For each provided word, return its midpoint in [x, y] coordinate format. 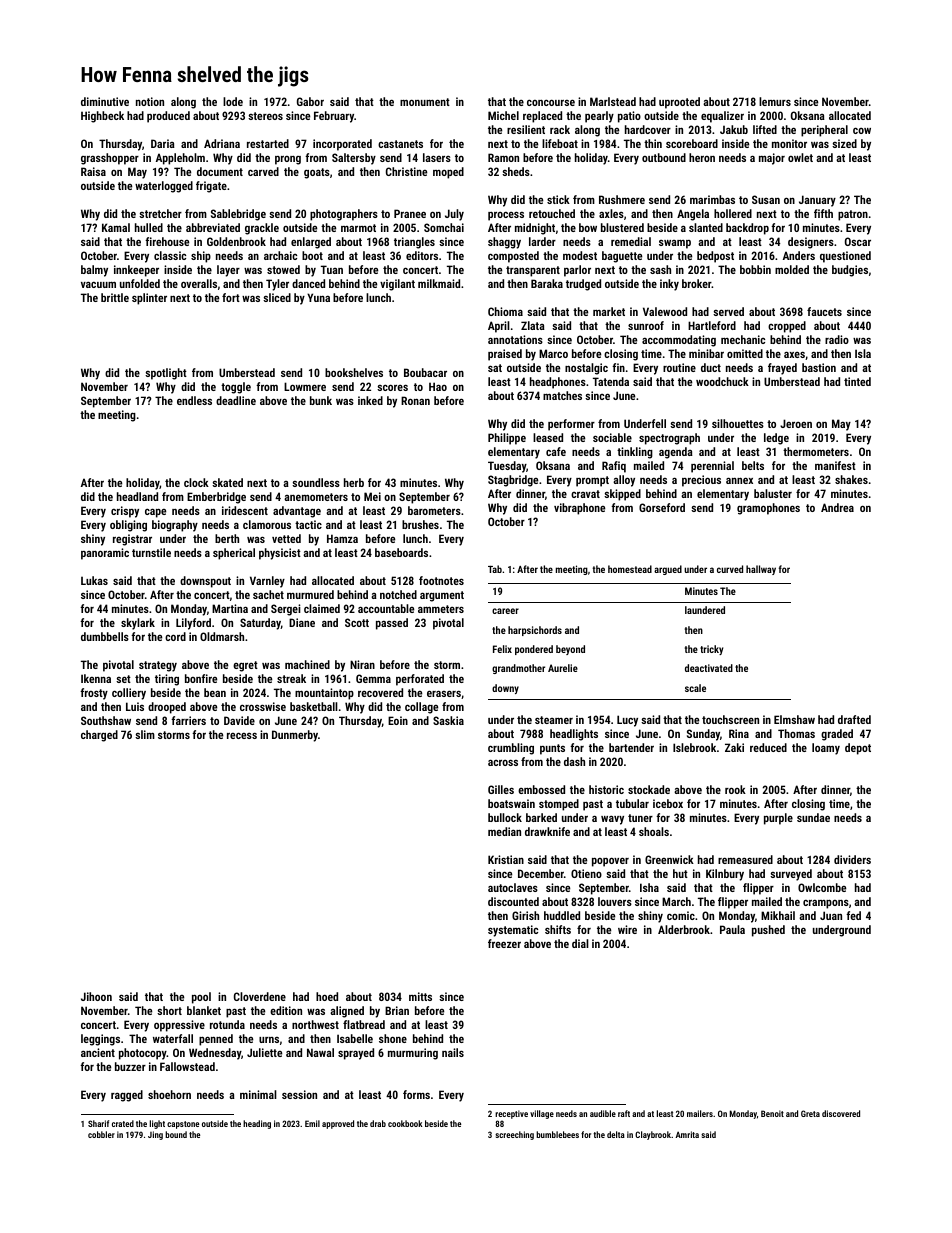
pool [201, 998]
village [542, 1114]
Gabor [310, 101]
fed [853, 915]
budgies [850, 271]
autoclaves [513, 887]
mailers [700, 1113]
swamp [675, 244]
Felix [502, 649]
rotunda [227, 1024]
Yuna [318, 297]
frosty [94, 694]
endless [194, 400]
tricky [711, 650]
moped [448, 173]
